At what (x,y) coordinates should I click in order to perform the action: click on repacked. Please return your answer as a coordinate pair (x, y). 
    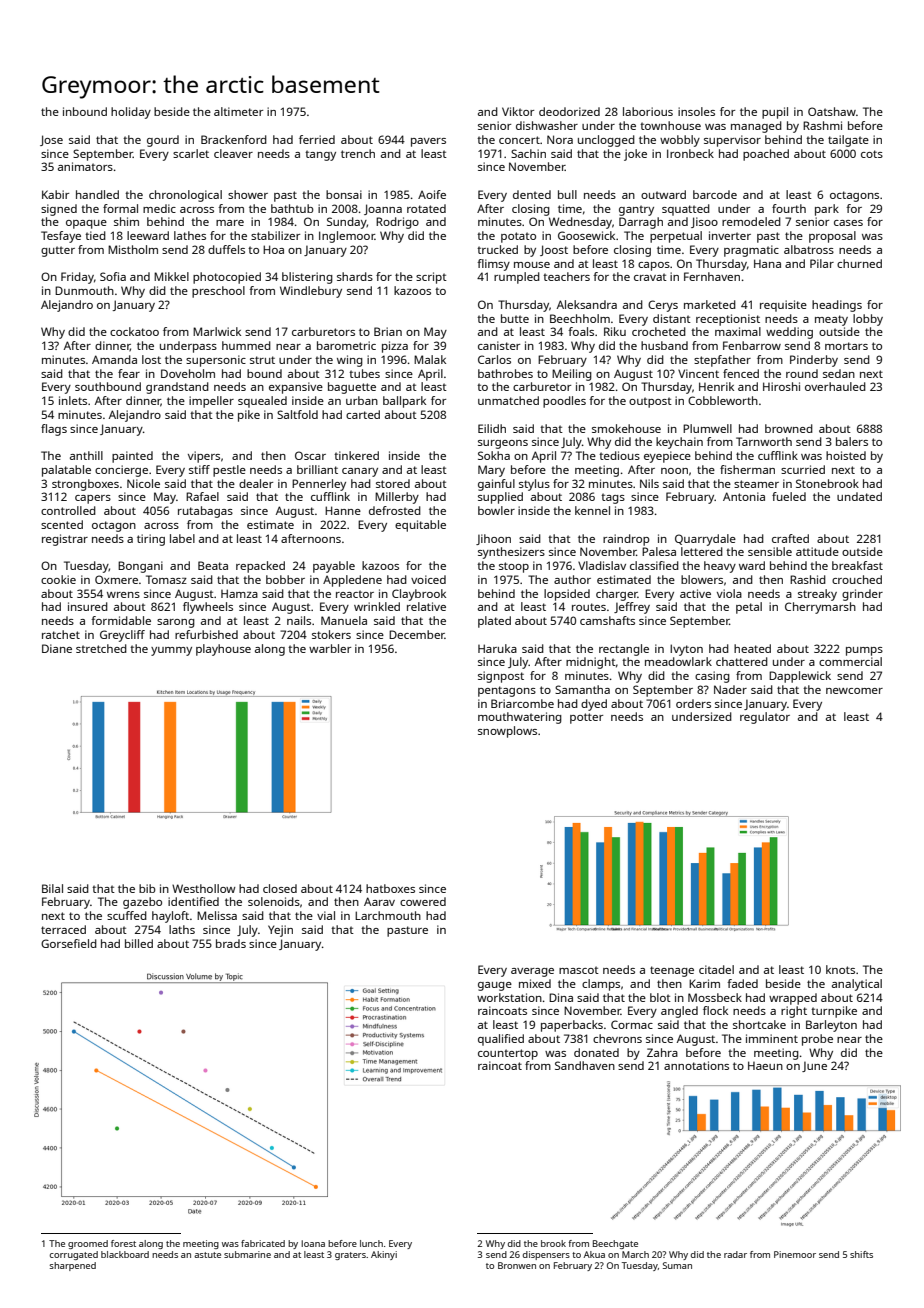
    Looking at the image, I should click on (260, 567).
